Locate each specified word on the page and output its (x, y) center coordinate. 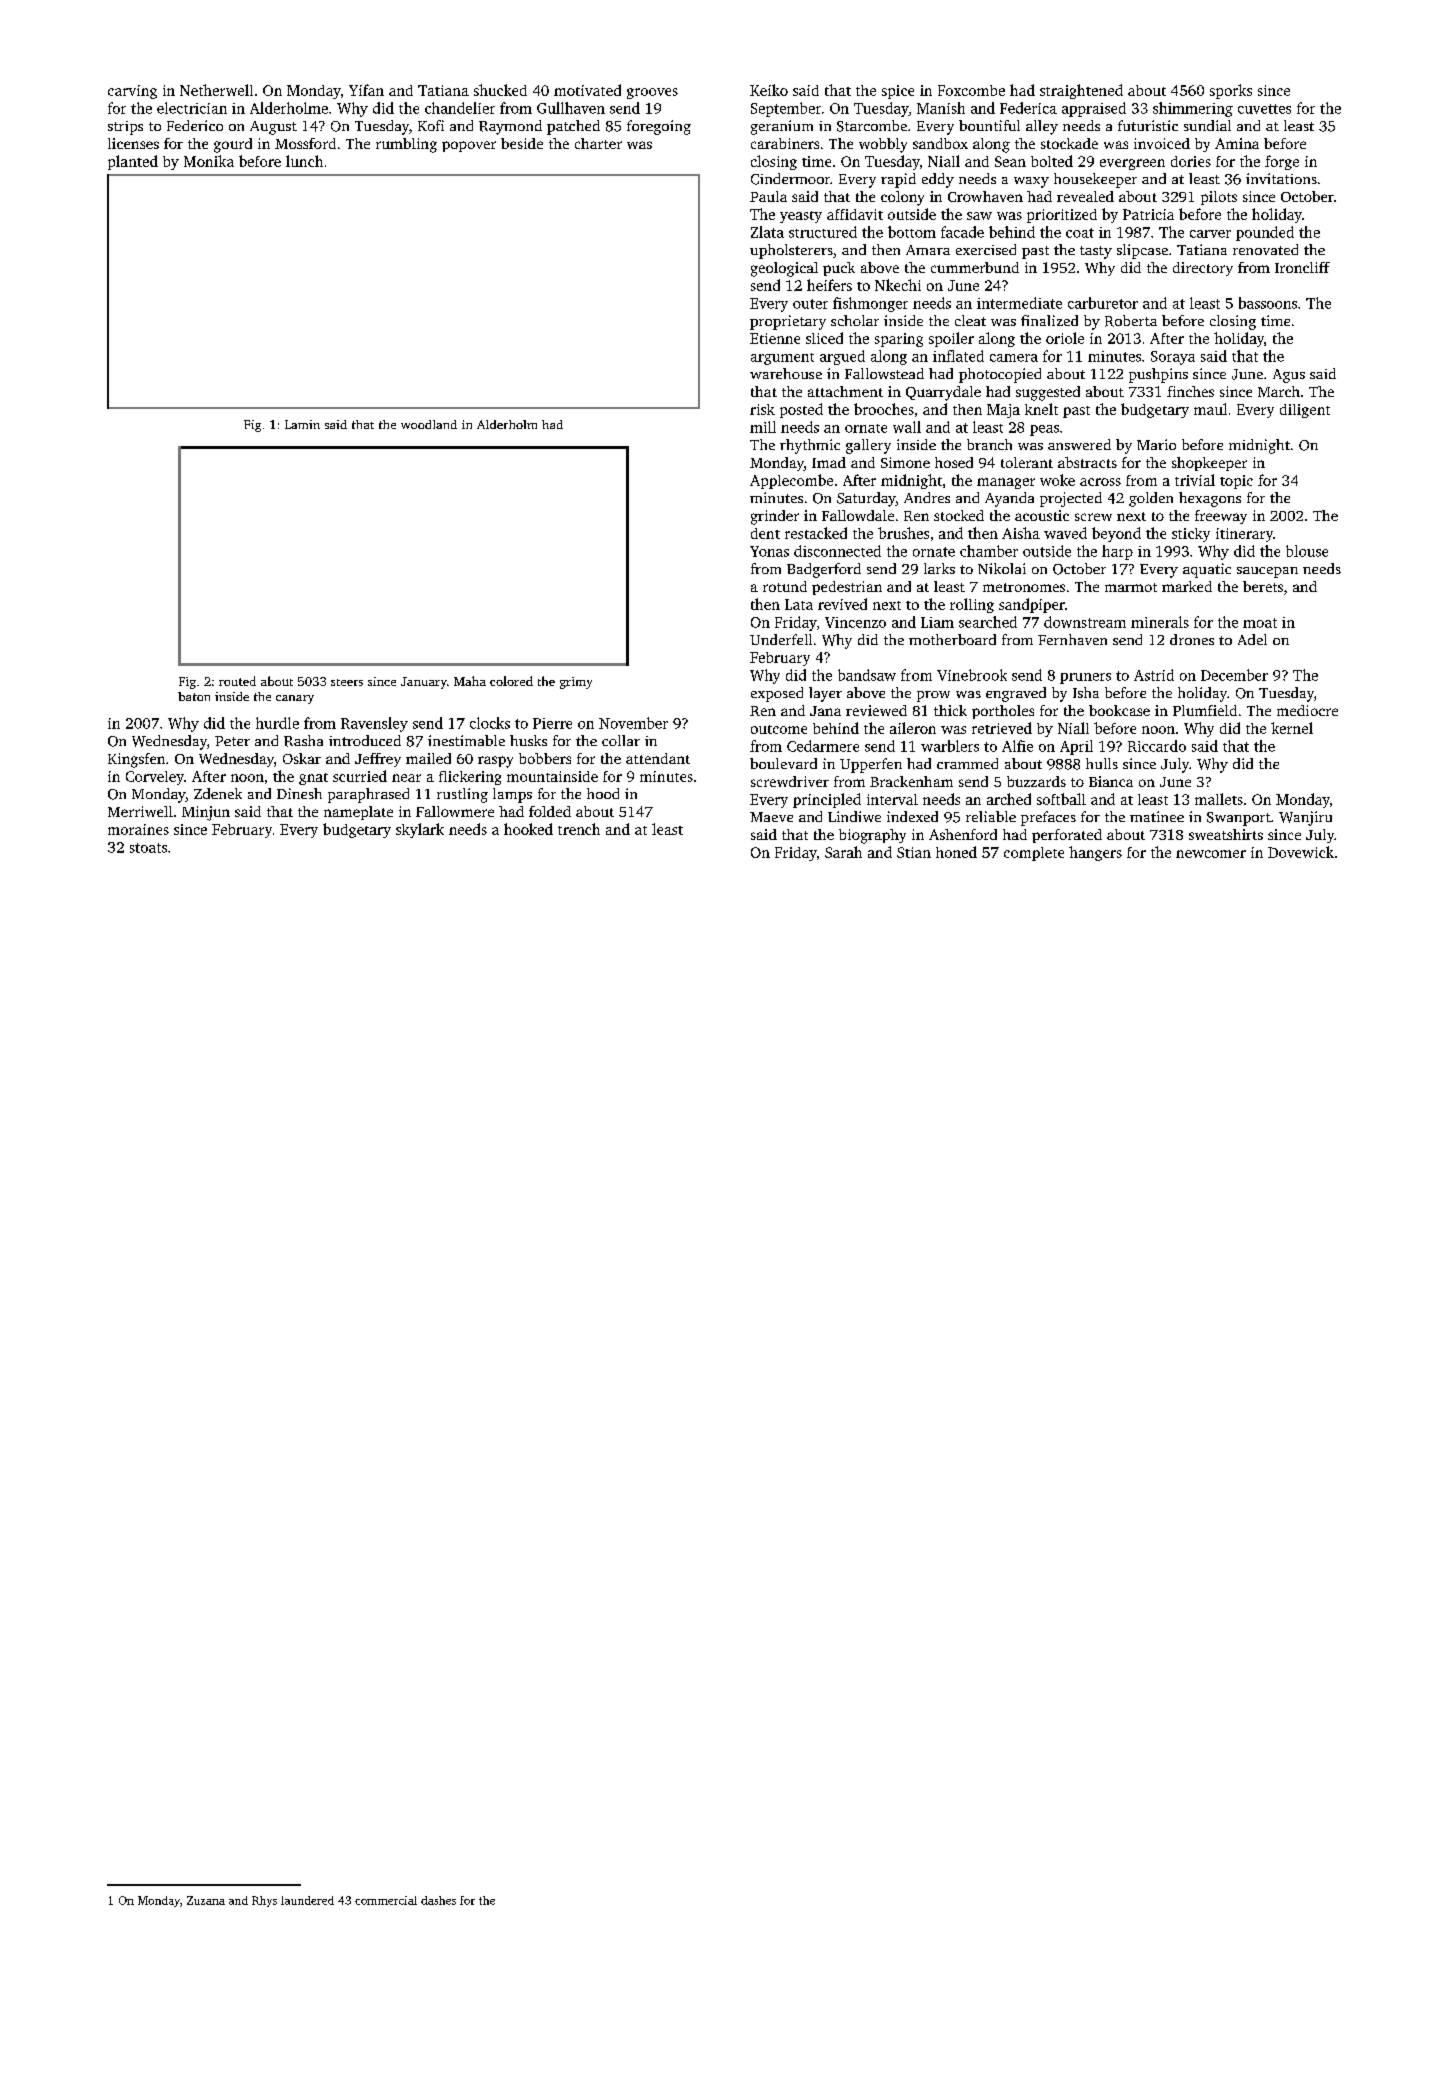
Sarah (843, 852)
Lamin (302, 424)
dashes (438, 1900)
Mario (1156, 444)
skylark (420, 830)
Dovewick (1301, 852)
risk (762, 409)
